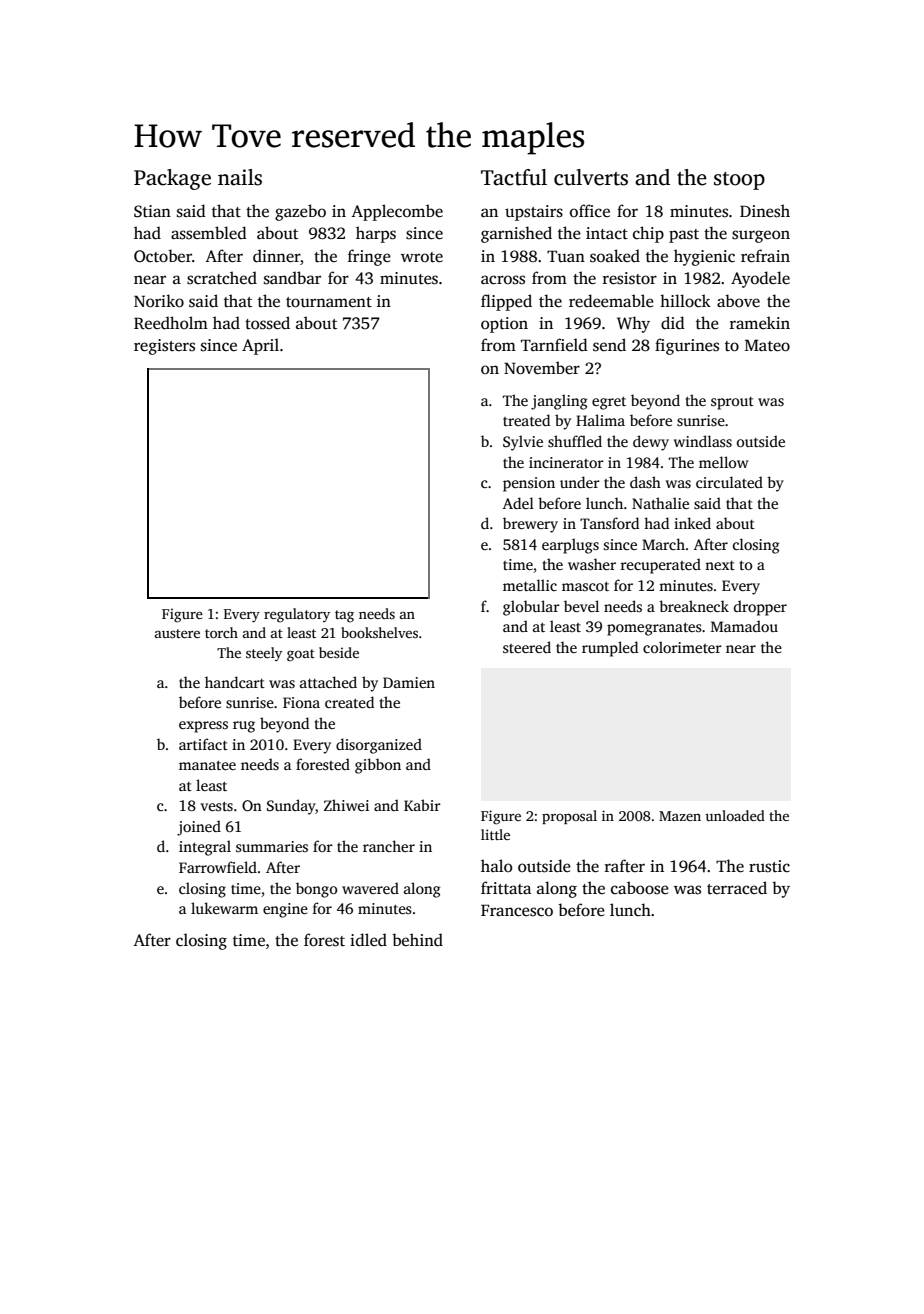  I want to click on send, so click(609, 345).
